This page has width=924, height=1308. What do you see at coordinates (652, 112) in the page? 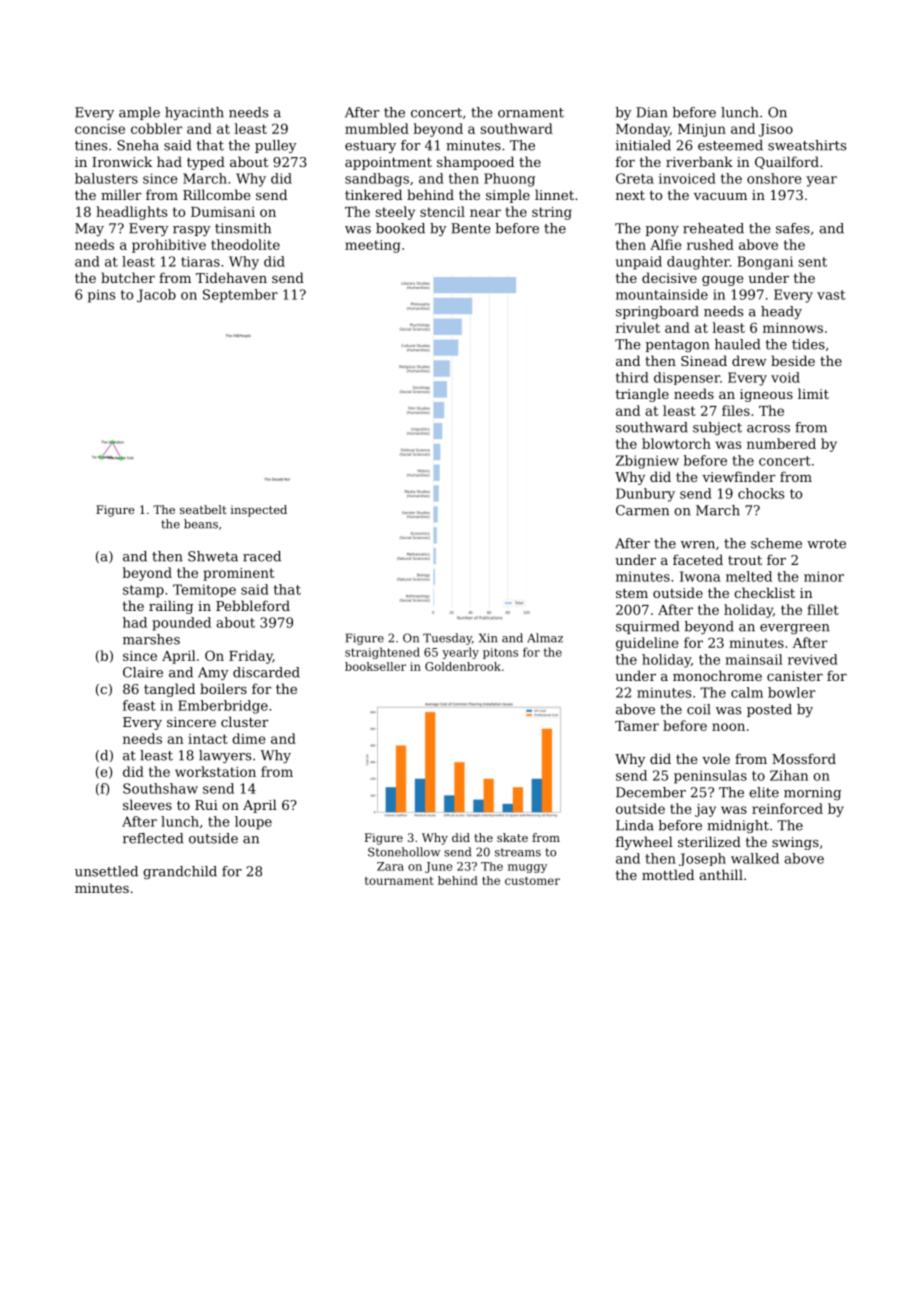
I see `Dian` at bounding box center [652, 112].
